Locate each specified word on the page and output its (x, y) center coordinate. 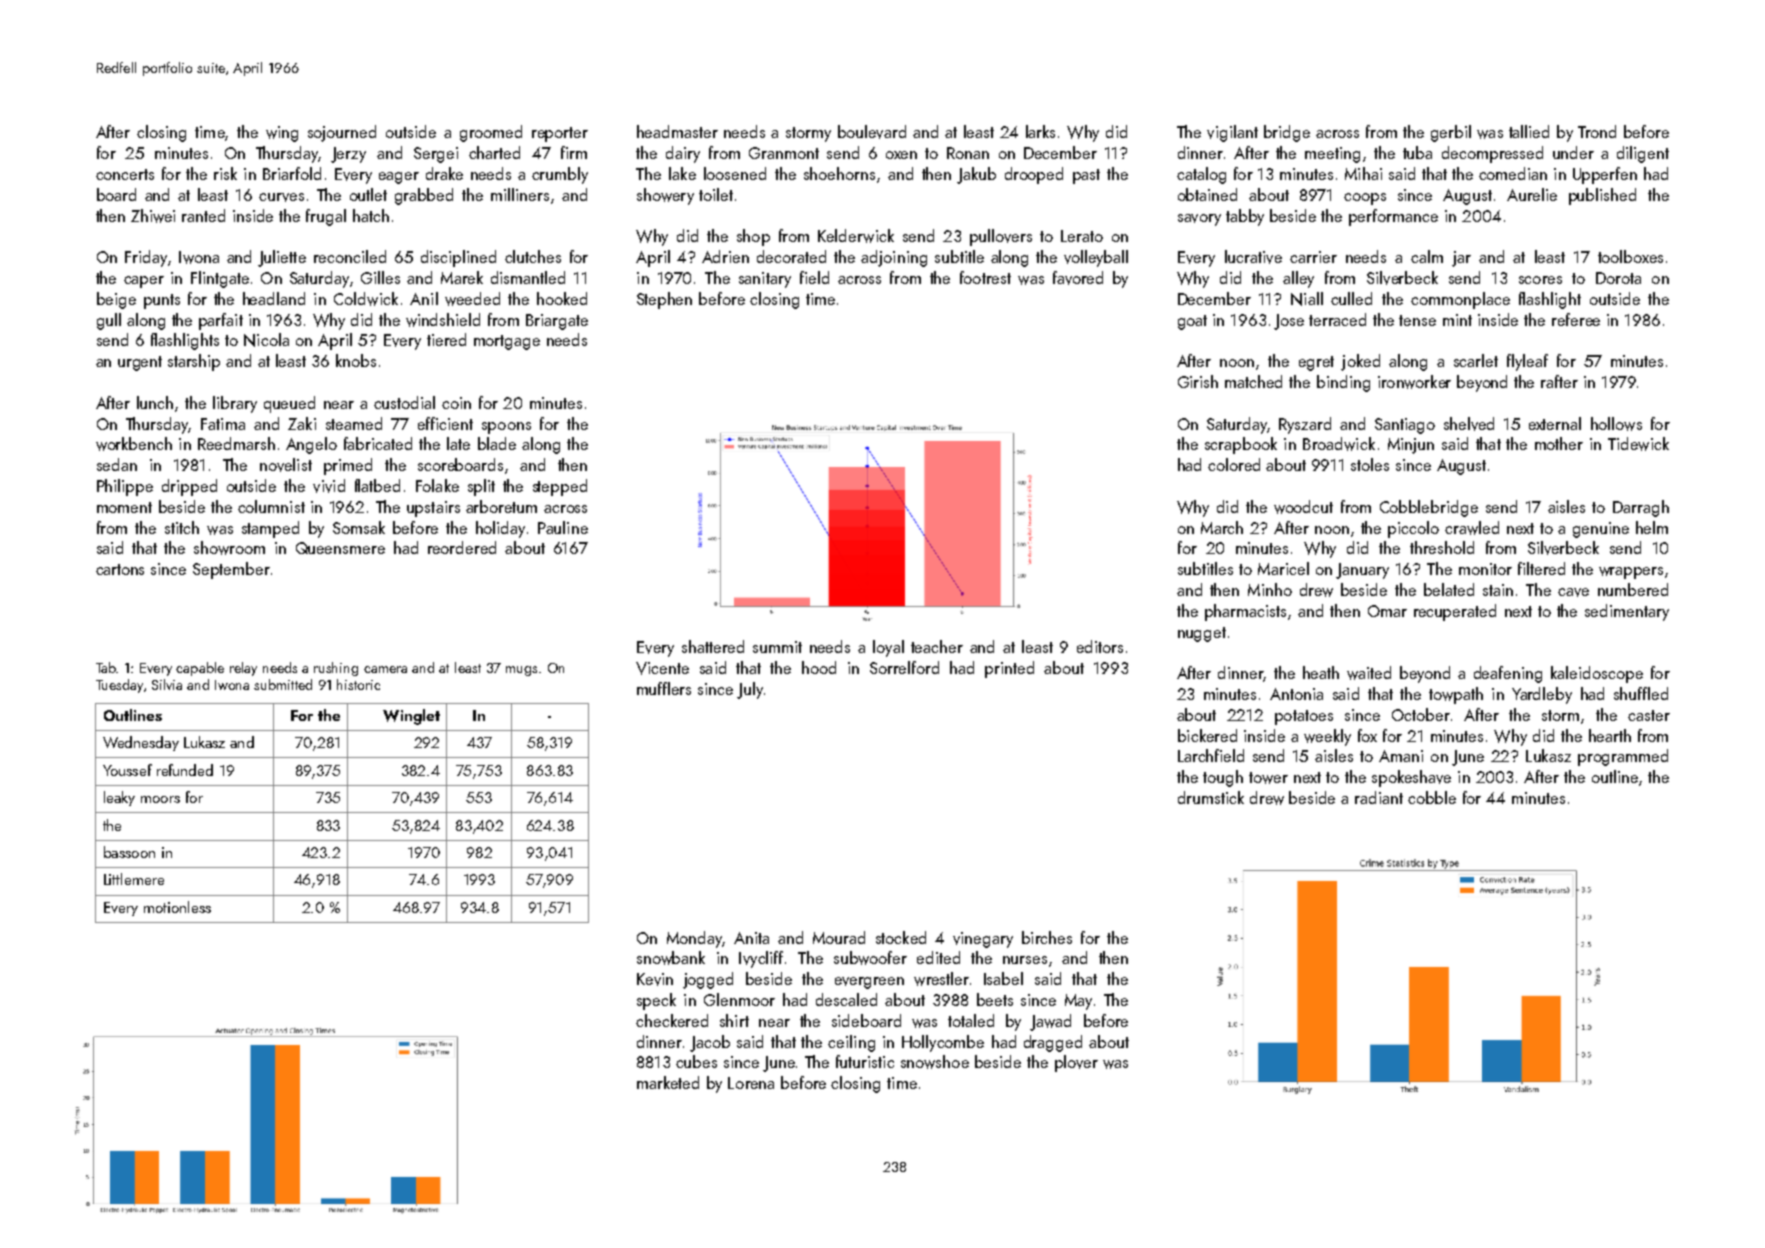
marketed (668, 1082)
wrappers (1631, 573)
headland (274, 298)
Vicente (662, 668)
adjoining (894, 258)
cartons (120, 569)
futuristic (865, 1061)
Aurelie (1532, 194)
